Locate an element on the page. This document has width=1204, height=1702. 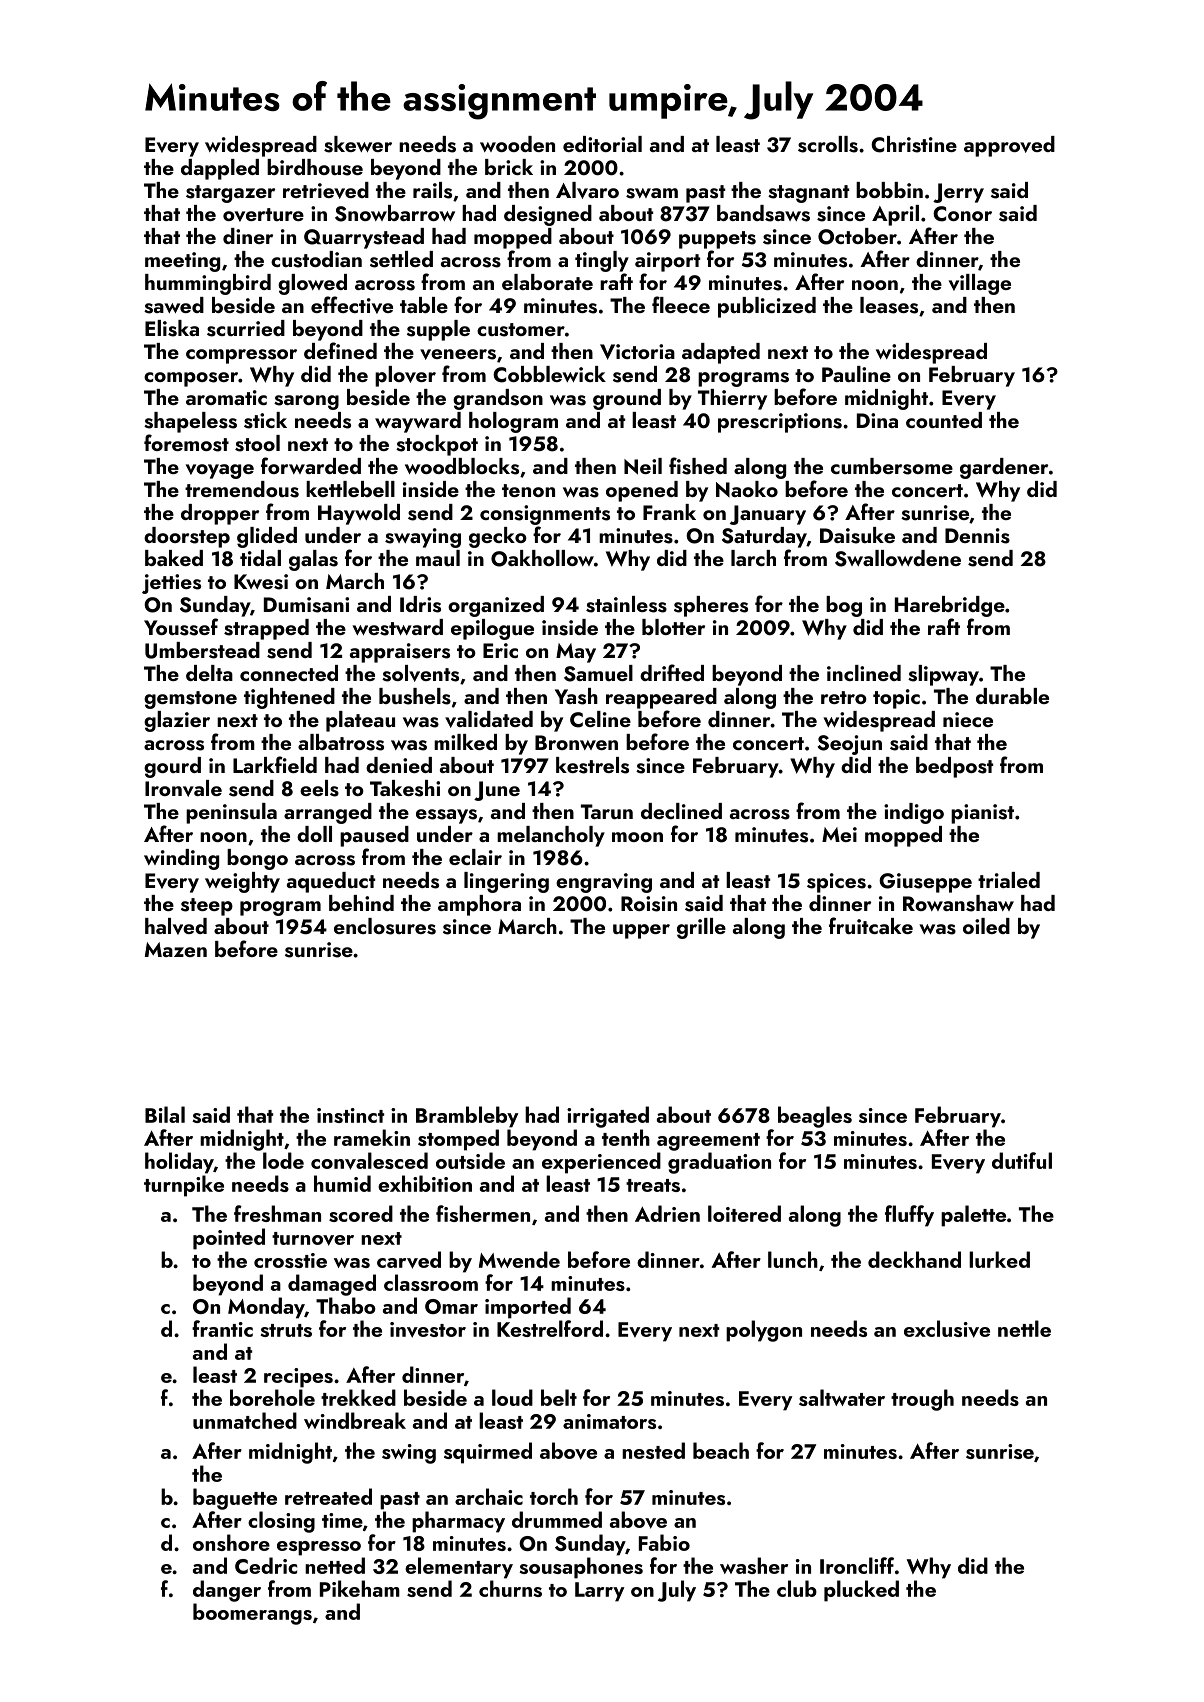
bandsaws is located at coordinates (763, 213).
